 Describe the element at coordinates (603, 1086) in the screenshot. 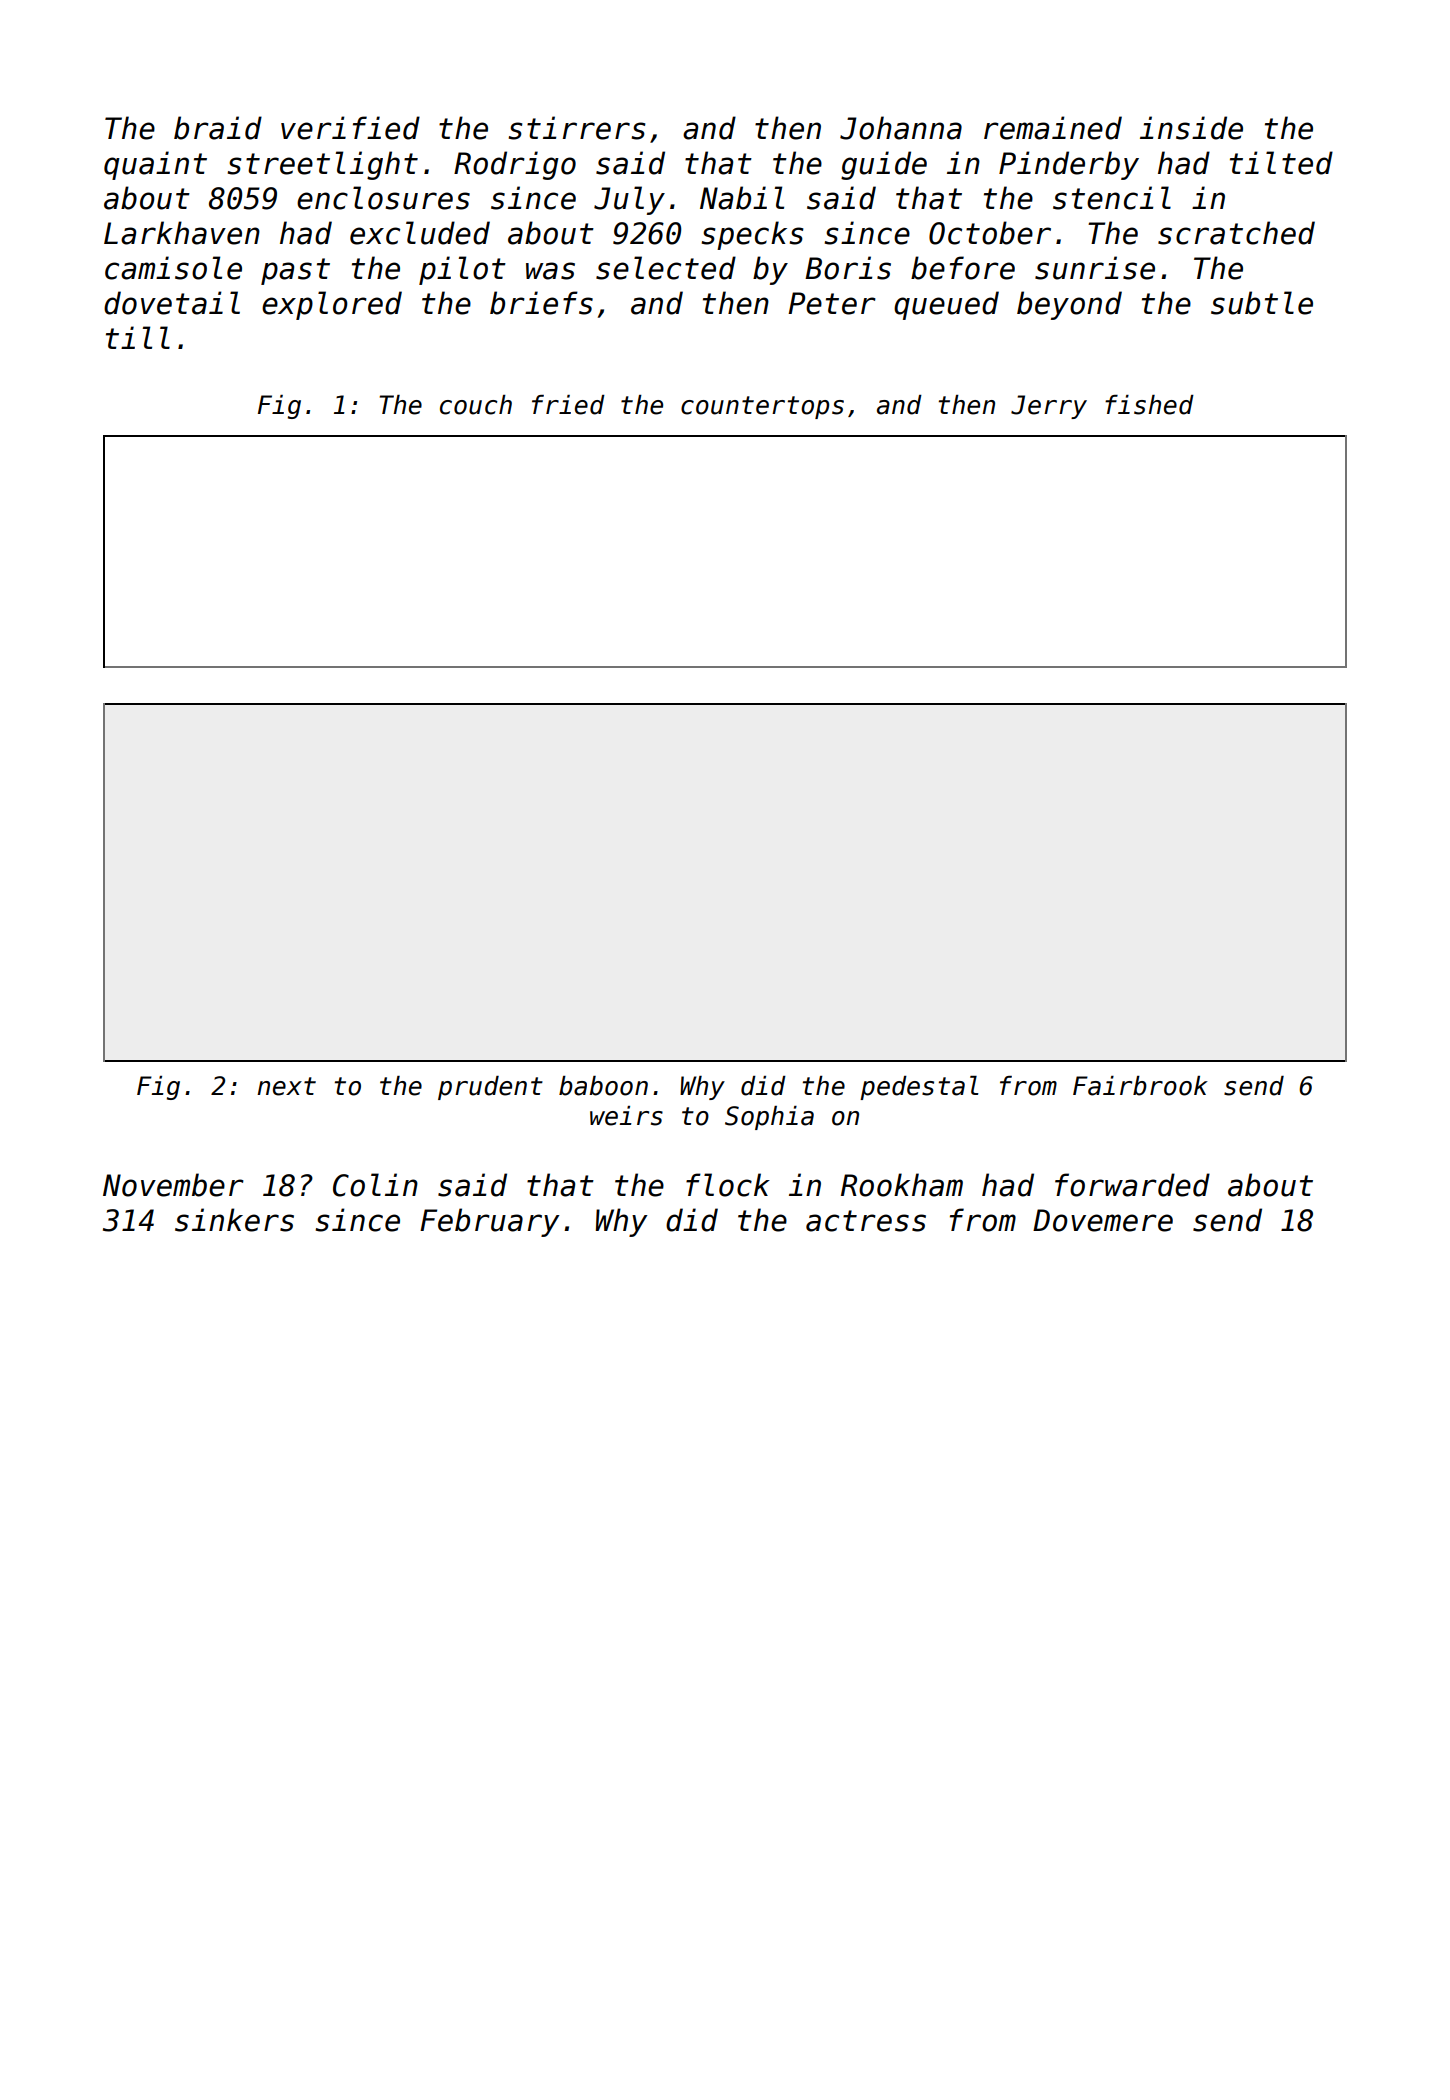

I see `baboon` at that location.
